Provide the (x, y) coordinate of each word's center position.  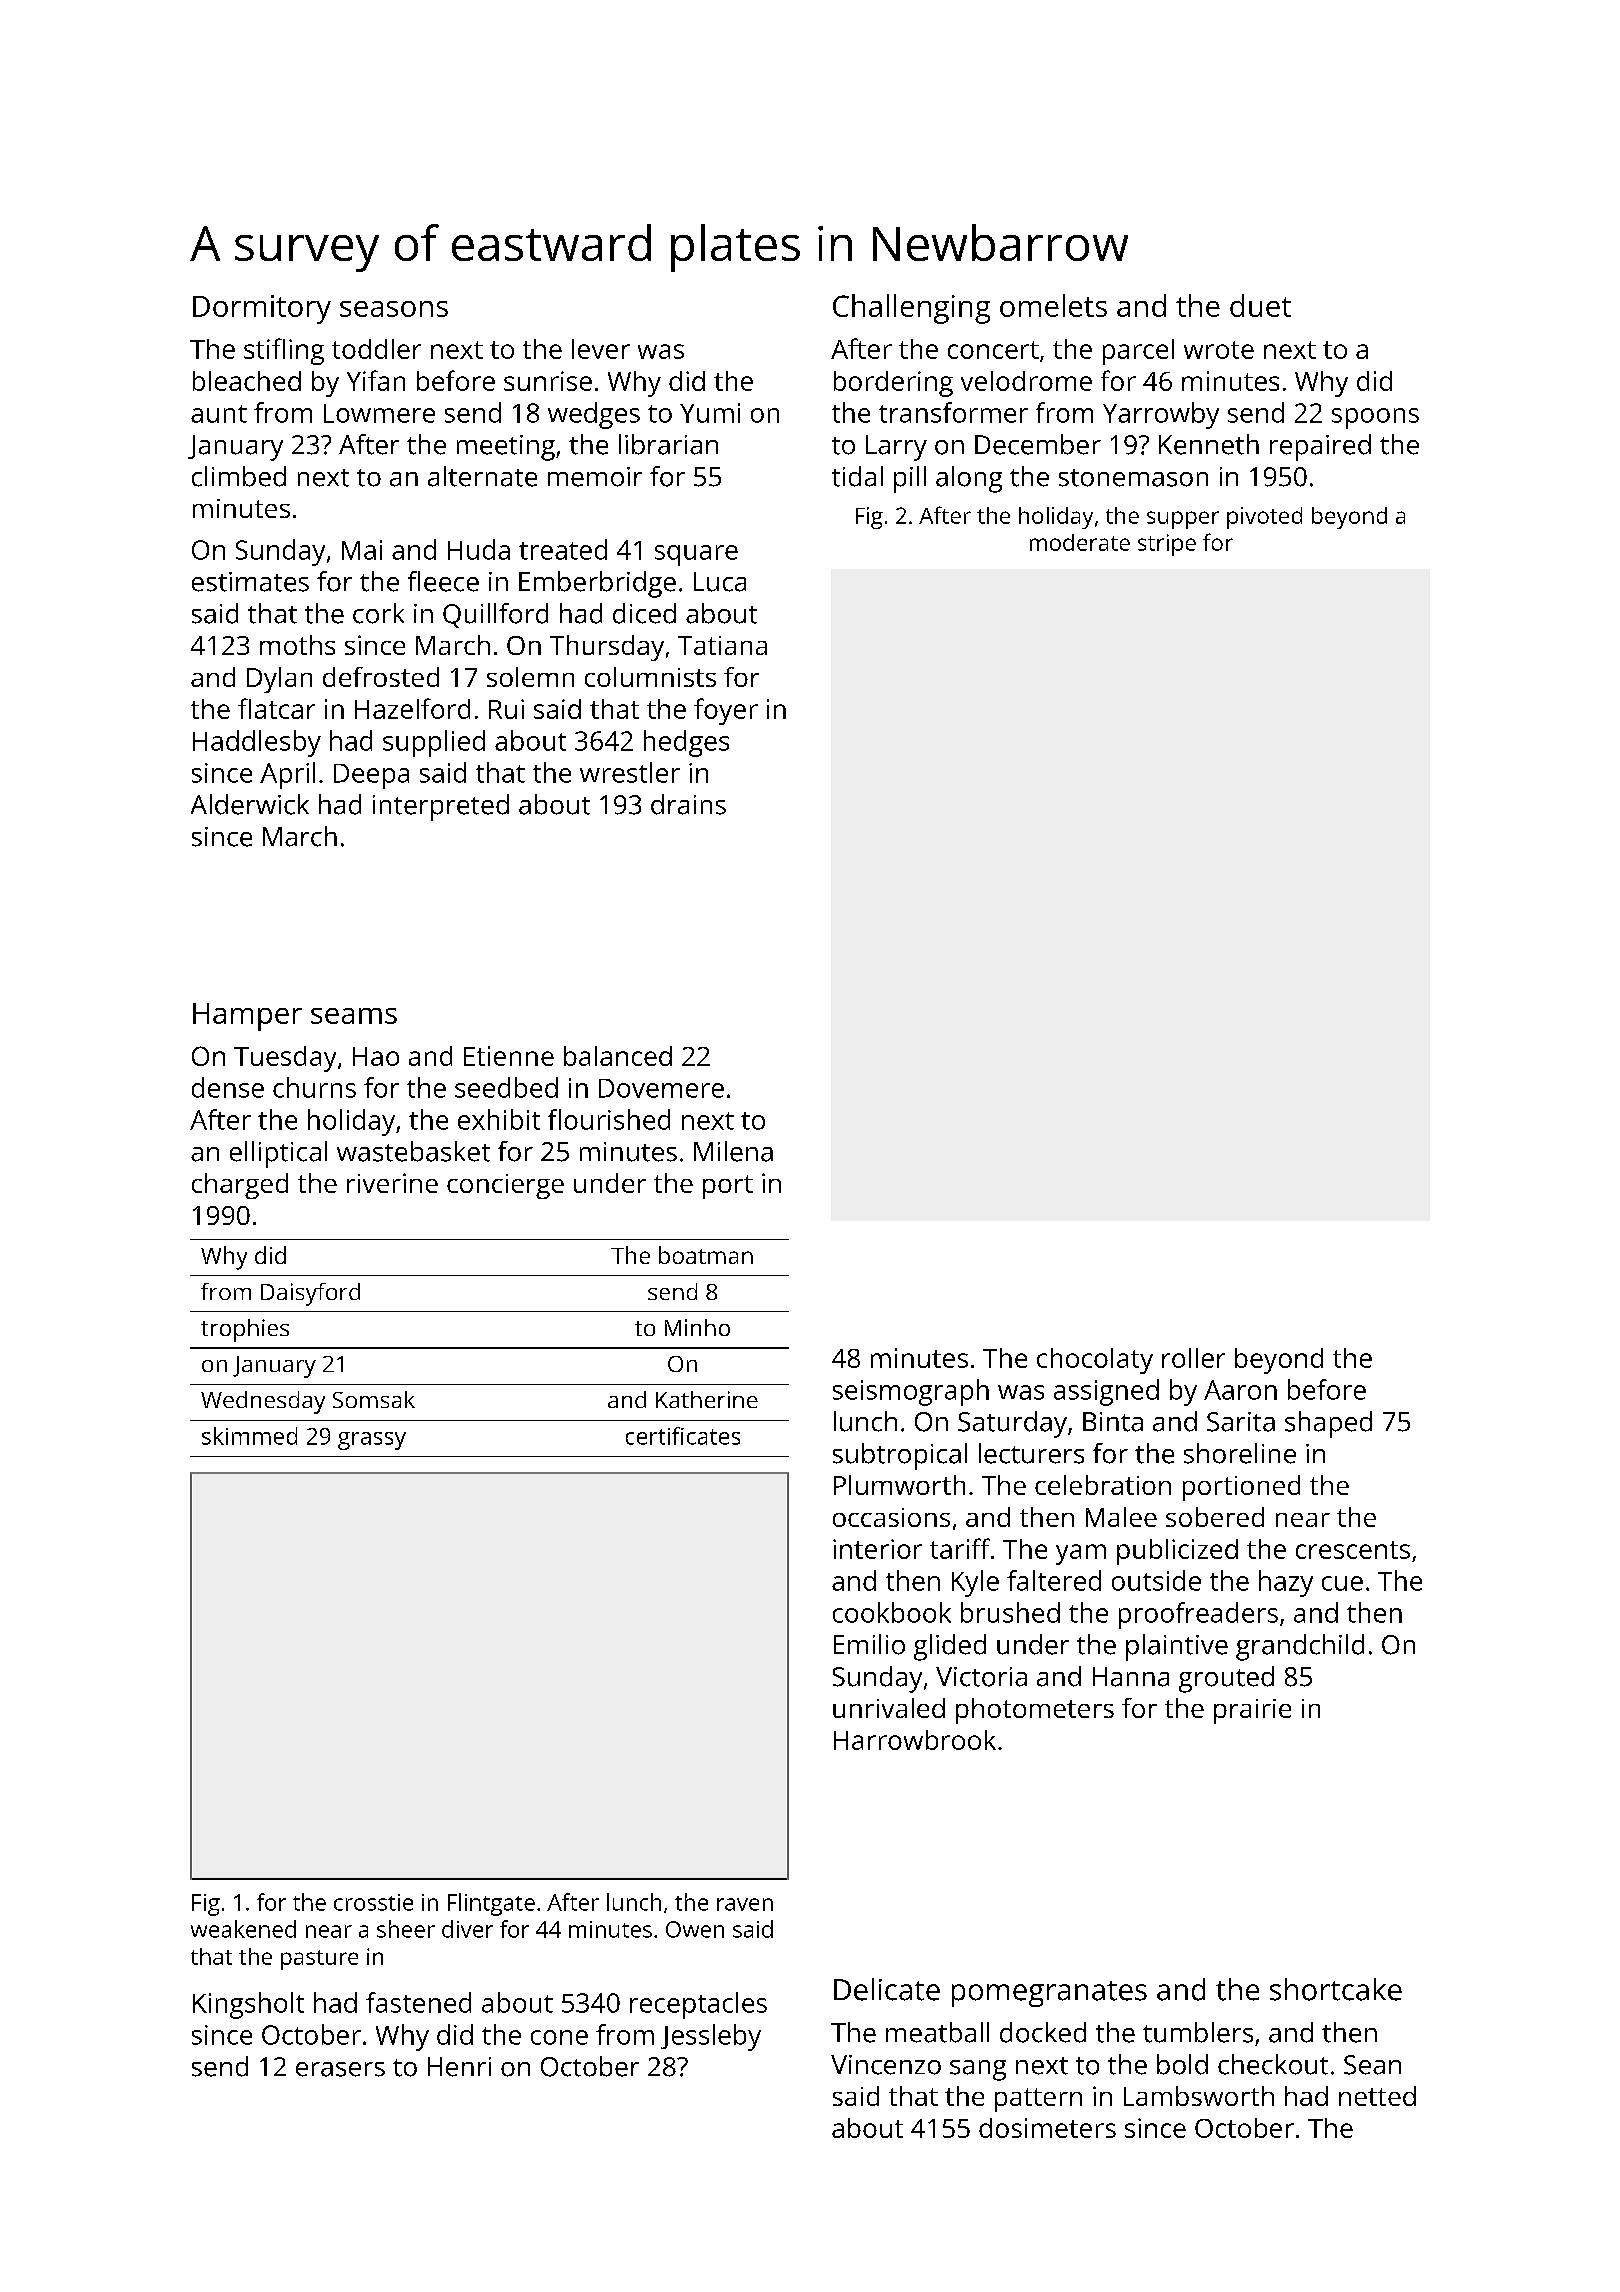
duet (1260, 305)
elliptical (278, 1154)
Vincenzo (886, 2065)
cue (1342, 1583)
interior (877, 1549)
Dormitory (262, 309)
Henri (459, 2067)
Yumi (710, 413)
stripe (1167, 545)
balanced (618, 1056)
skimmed (249, 1436)
